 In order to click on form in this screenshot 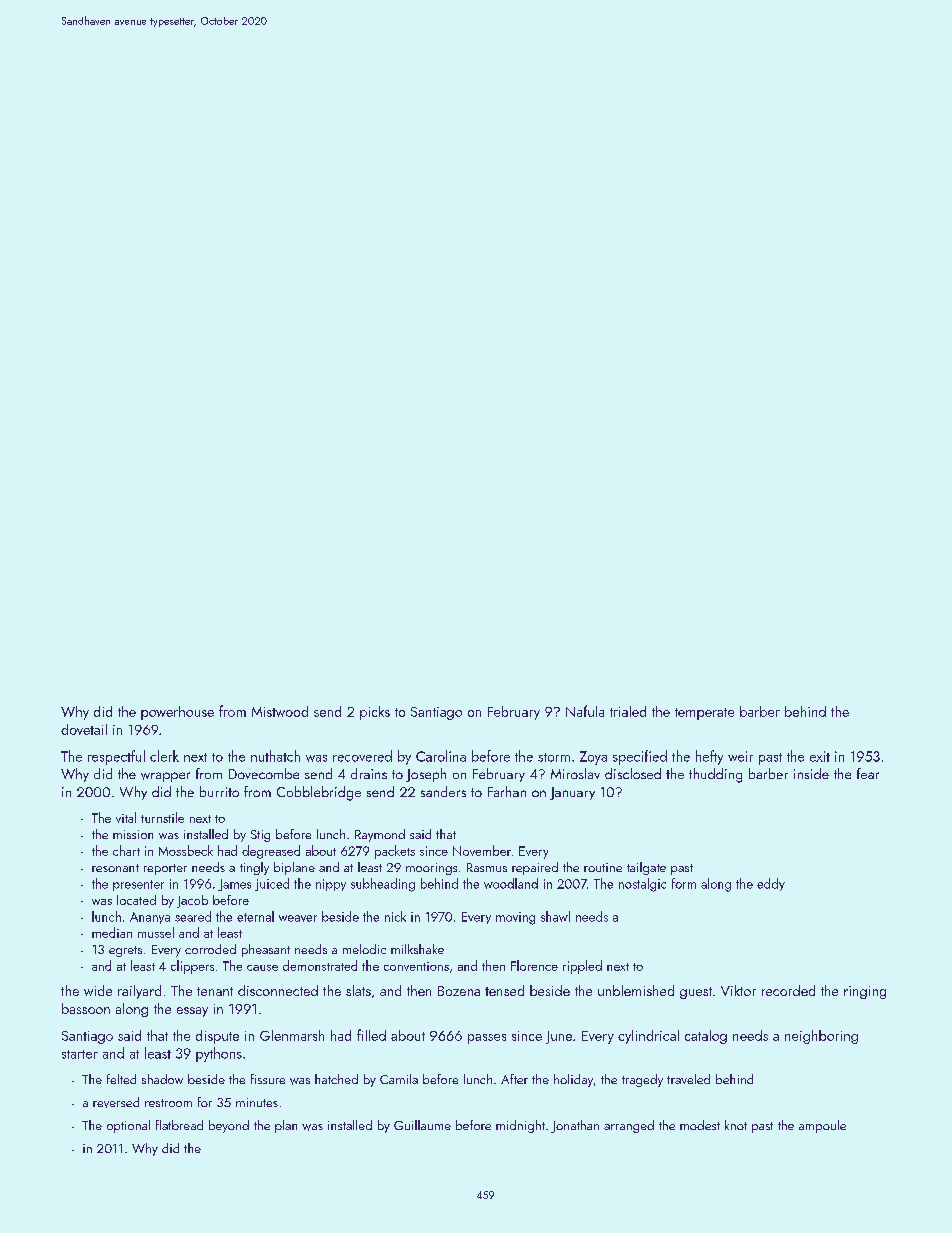, I will do `click(684, 883)`.
